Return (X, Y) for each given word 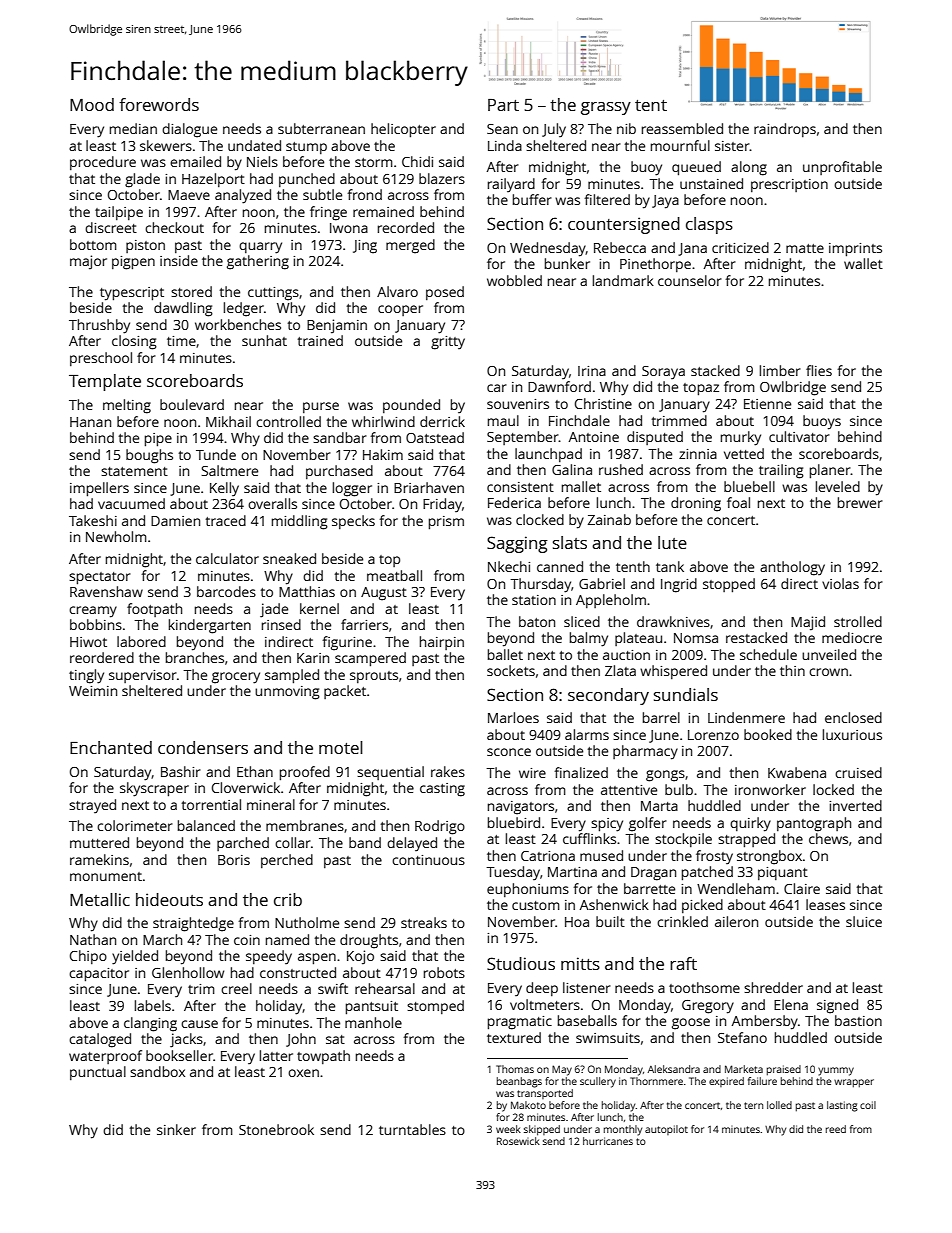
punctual (98, 1073)
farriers (364, 624)
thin (792, 670)
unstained (711, 183)
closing (134, 342)
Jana (692, 249)
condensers (203, 747)
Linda (505, 145)
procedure (103, 163)
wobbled (514, 280)
